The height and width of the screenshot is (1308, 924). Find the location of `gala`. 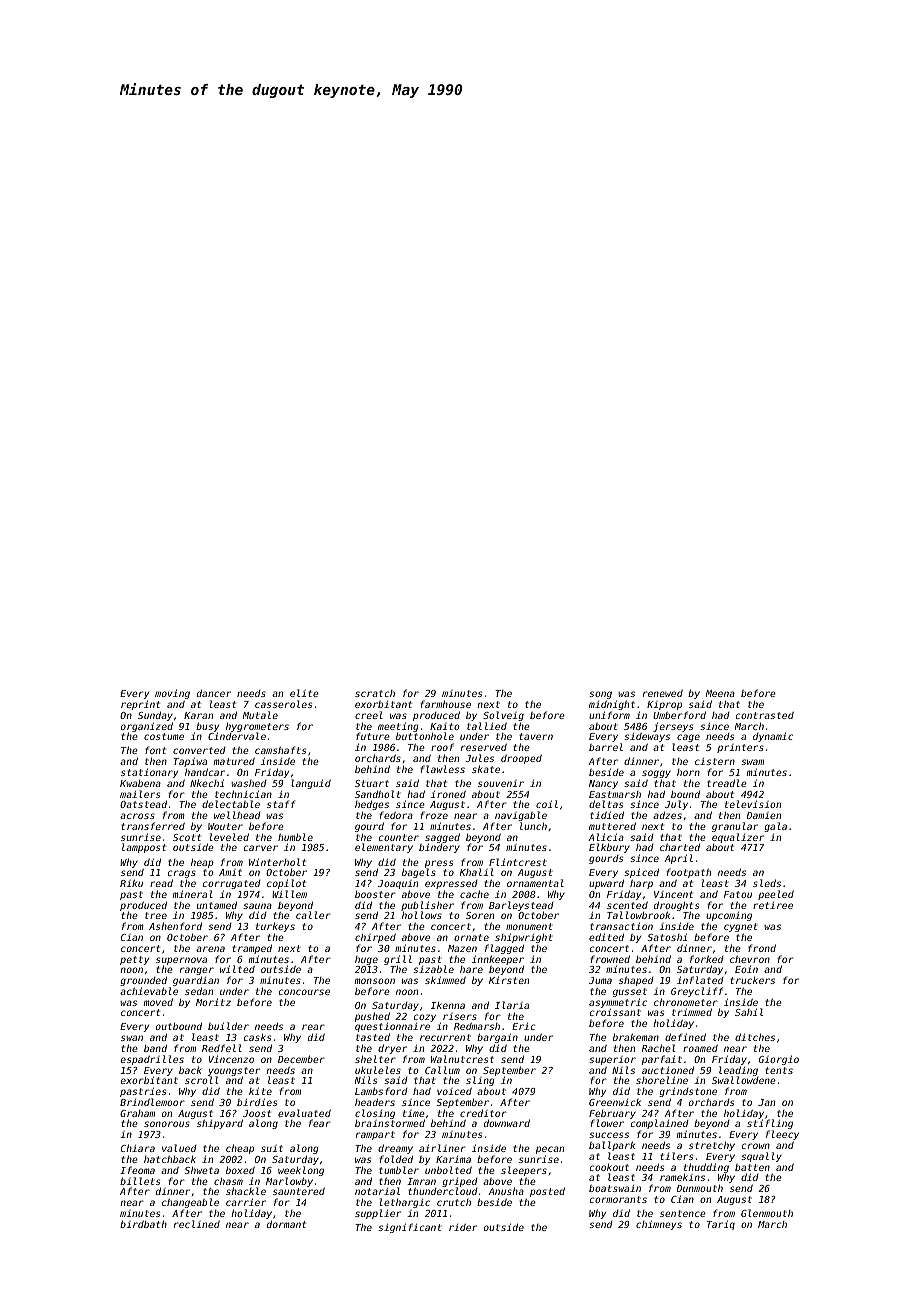

gala is located at coordinates (775, 827).
